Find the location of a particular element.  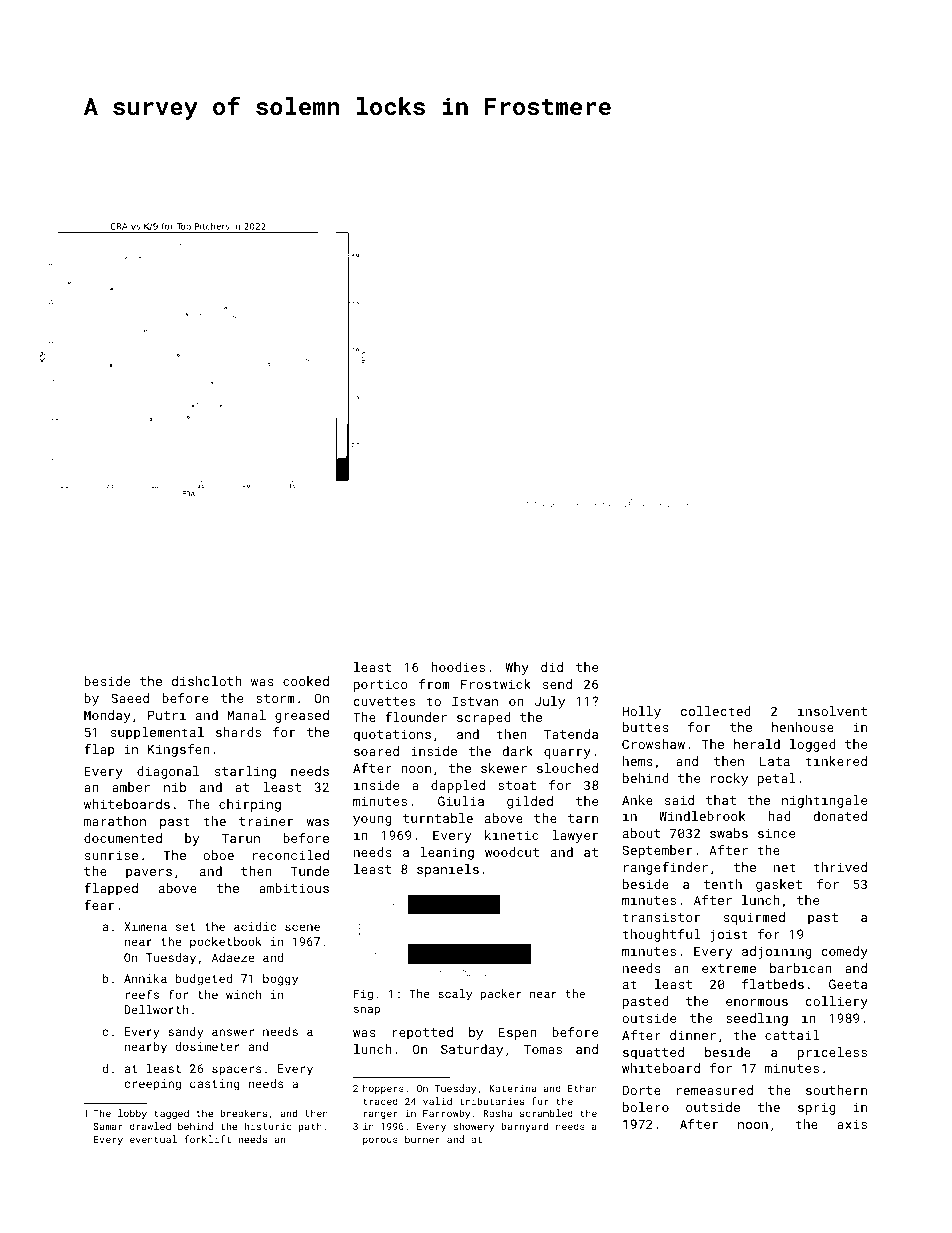

since is located at coordinates (777, 833).
